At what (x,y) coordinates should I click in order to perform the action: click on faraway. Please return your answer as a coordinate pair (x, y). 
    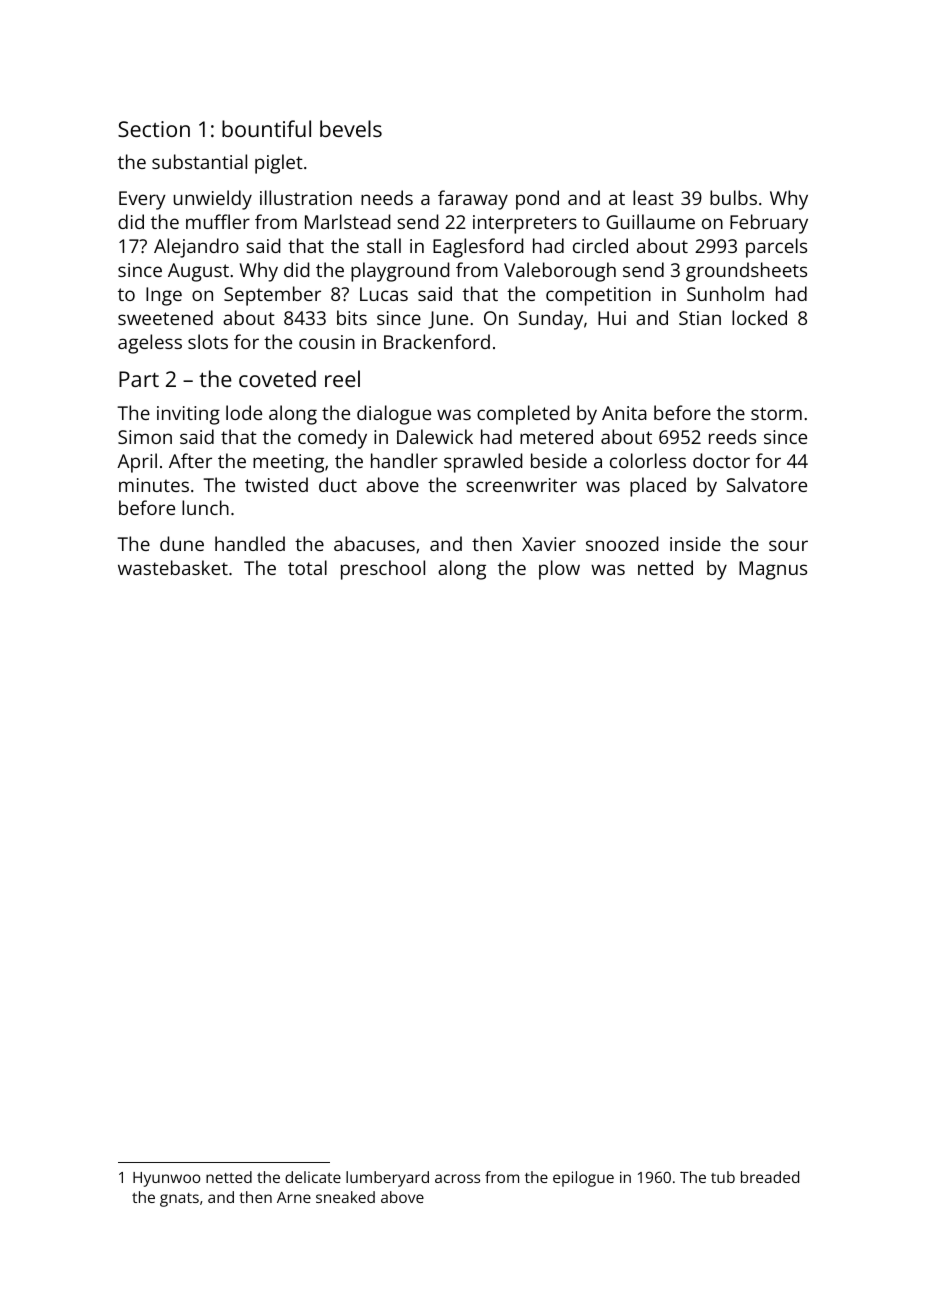
    Looking at the image, I should click on (473, 200).
